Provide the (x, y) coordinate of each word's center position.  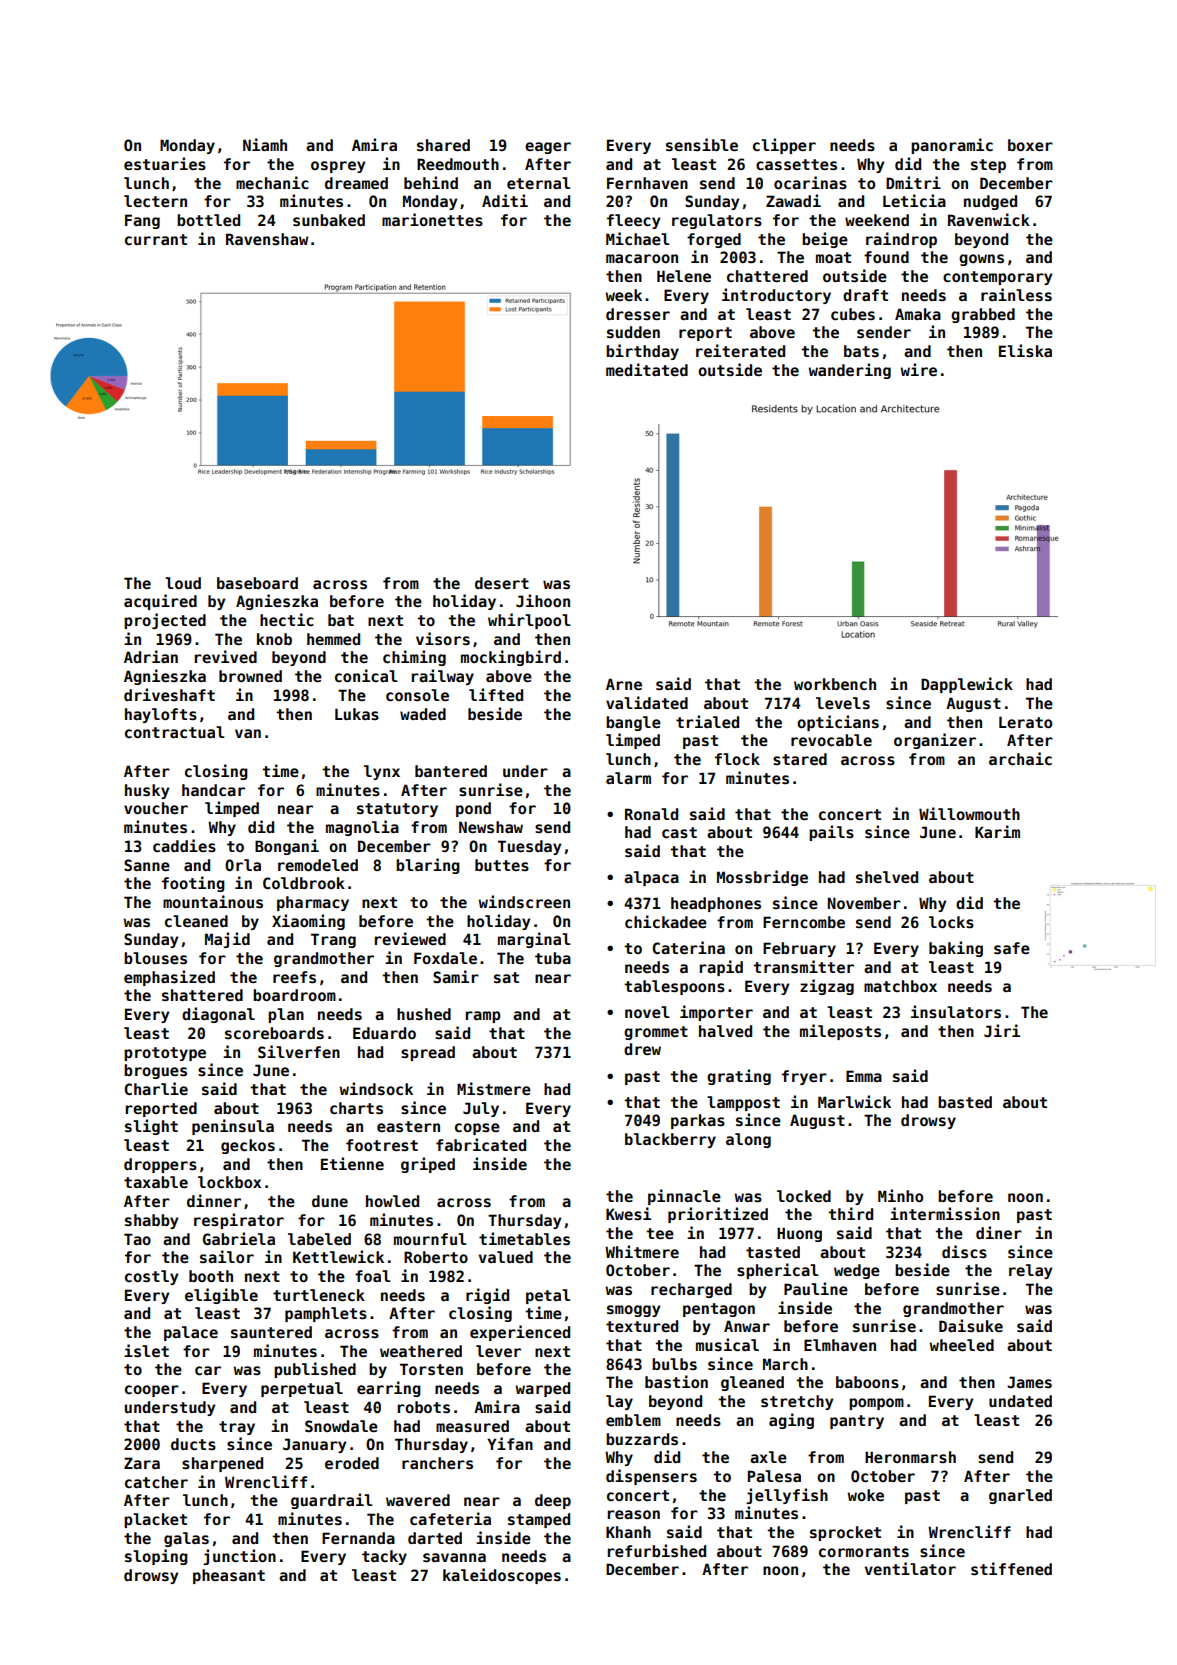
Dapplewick (967, 685)
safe (1012, 948)
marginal (534, 940)
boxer (1030, 145)
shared (443, 145)
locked (804, 1196)
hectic (287, 619)
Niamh (265, 144)
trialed (707, 721)
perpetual (302, 1389)
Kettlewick (338, 1256)
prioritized (718, 1215)
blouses (155, 958)
